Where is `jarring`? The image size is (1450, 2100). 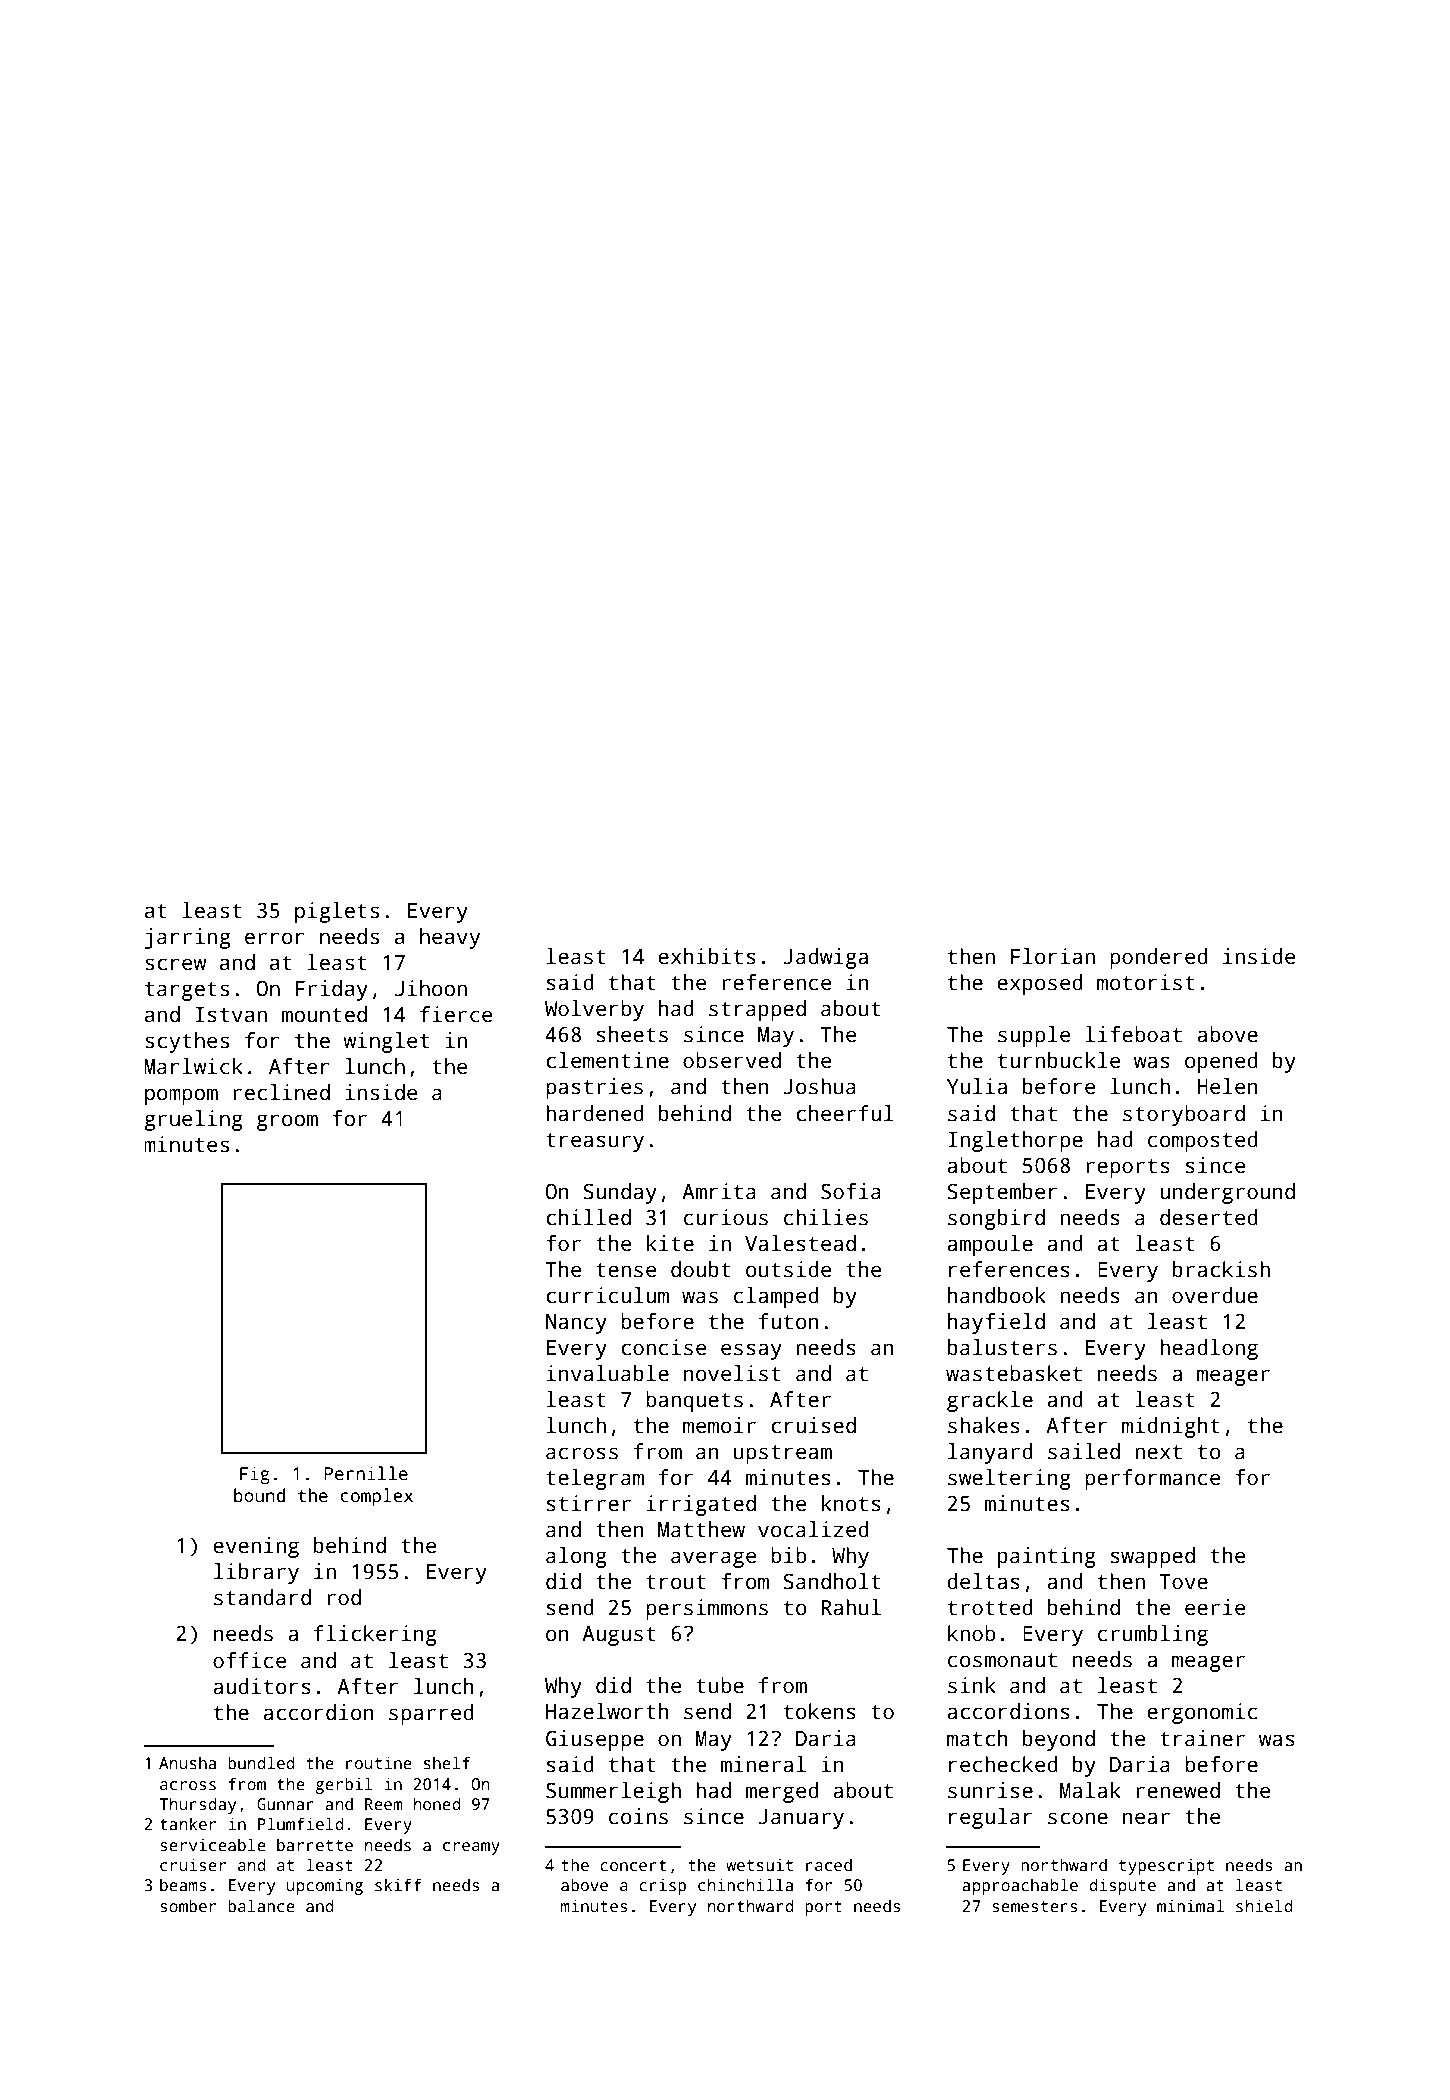
jarring is located at coordinates (187, 938).
